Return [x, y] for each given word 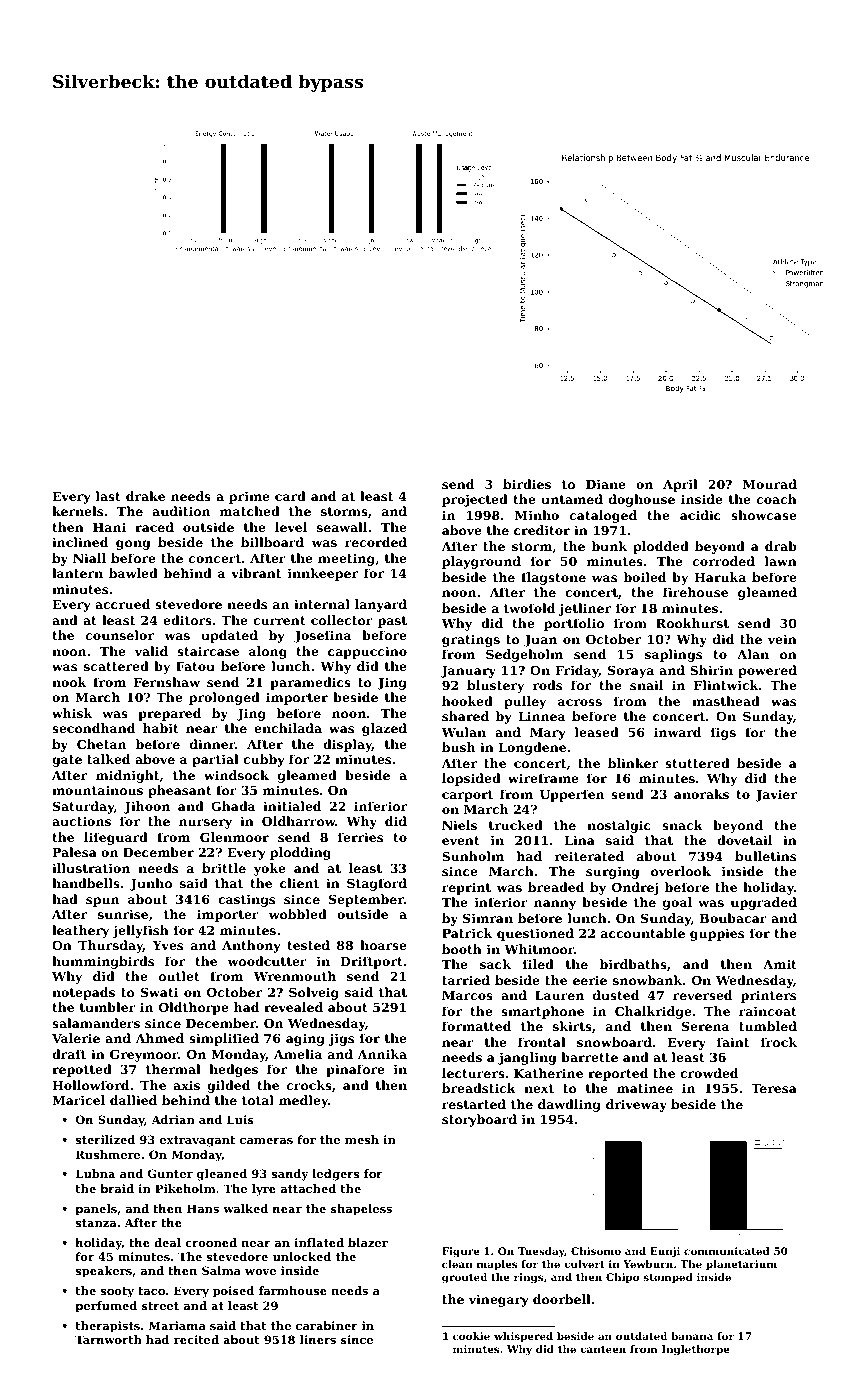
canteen [603, 1349]
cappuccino [367, 652]
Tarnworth [108, 1339]
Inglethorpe [695, 1350]
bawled [133, 573]
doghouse [642, 500]
